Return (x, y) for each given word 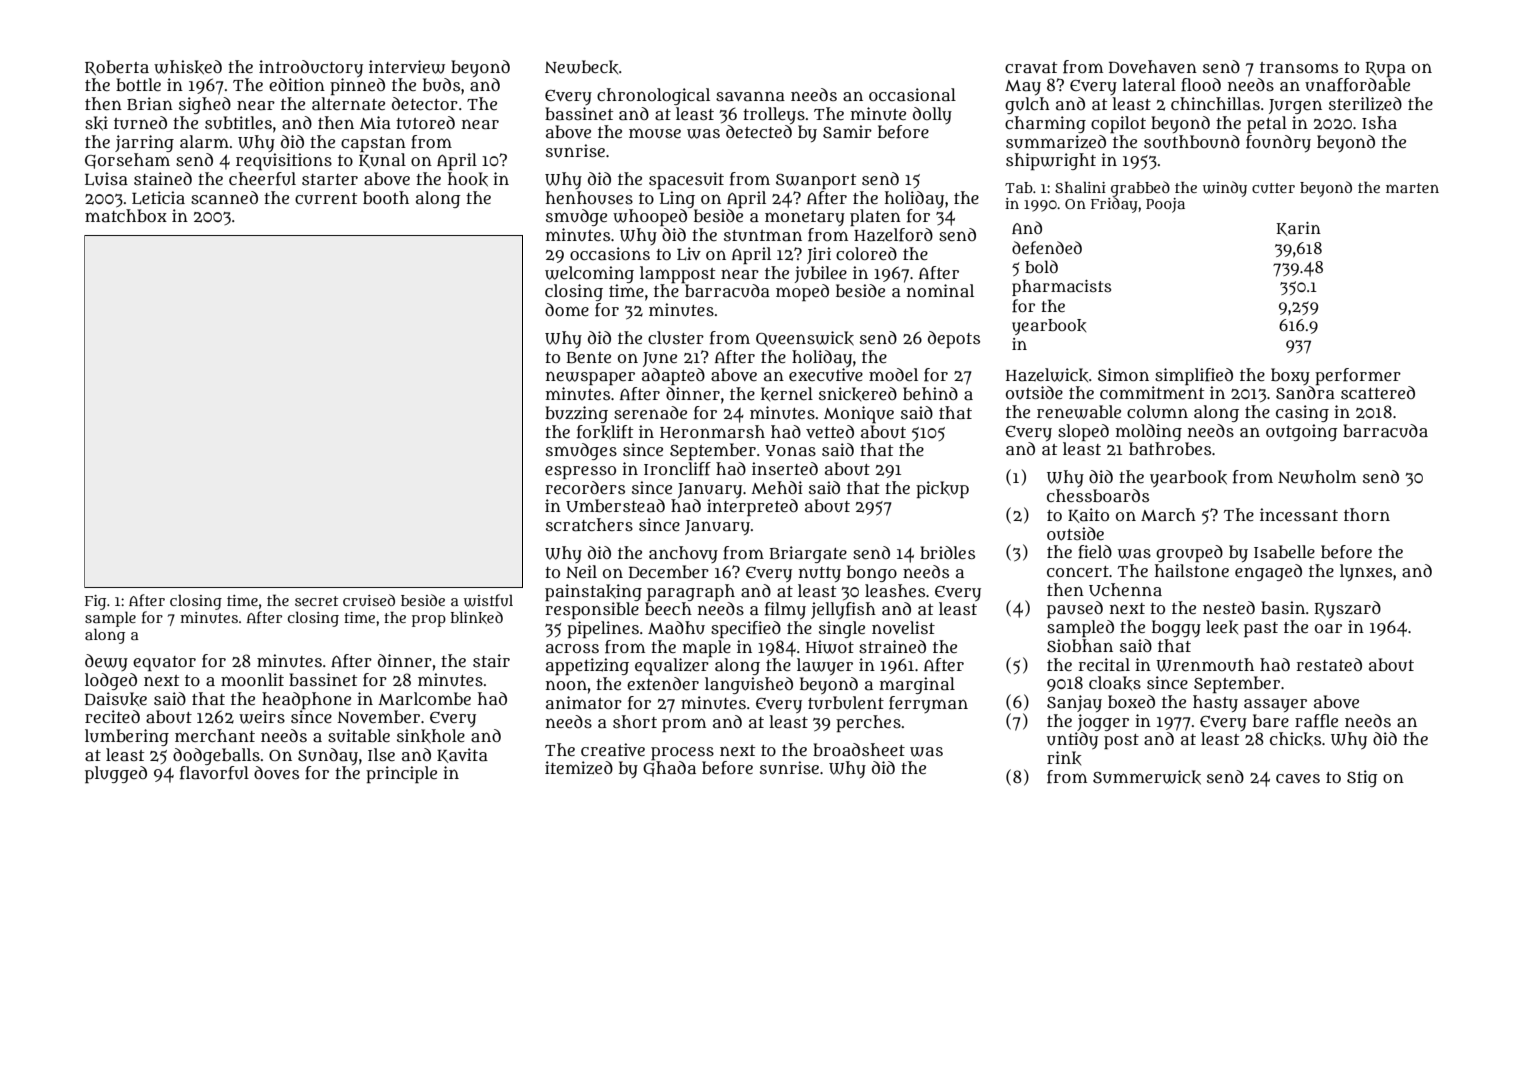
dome (567, 309)
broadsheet (859, 749)
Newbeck (581, 67)
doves (276, 772)
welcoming (589, 274)
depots (954, 339)
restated (1329, 665)
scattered (1378, 392)
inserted (785, 468)
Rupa (1385, 69)
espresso (580, 472)
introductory (311, 68)
